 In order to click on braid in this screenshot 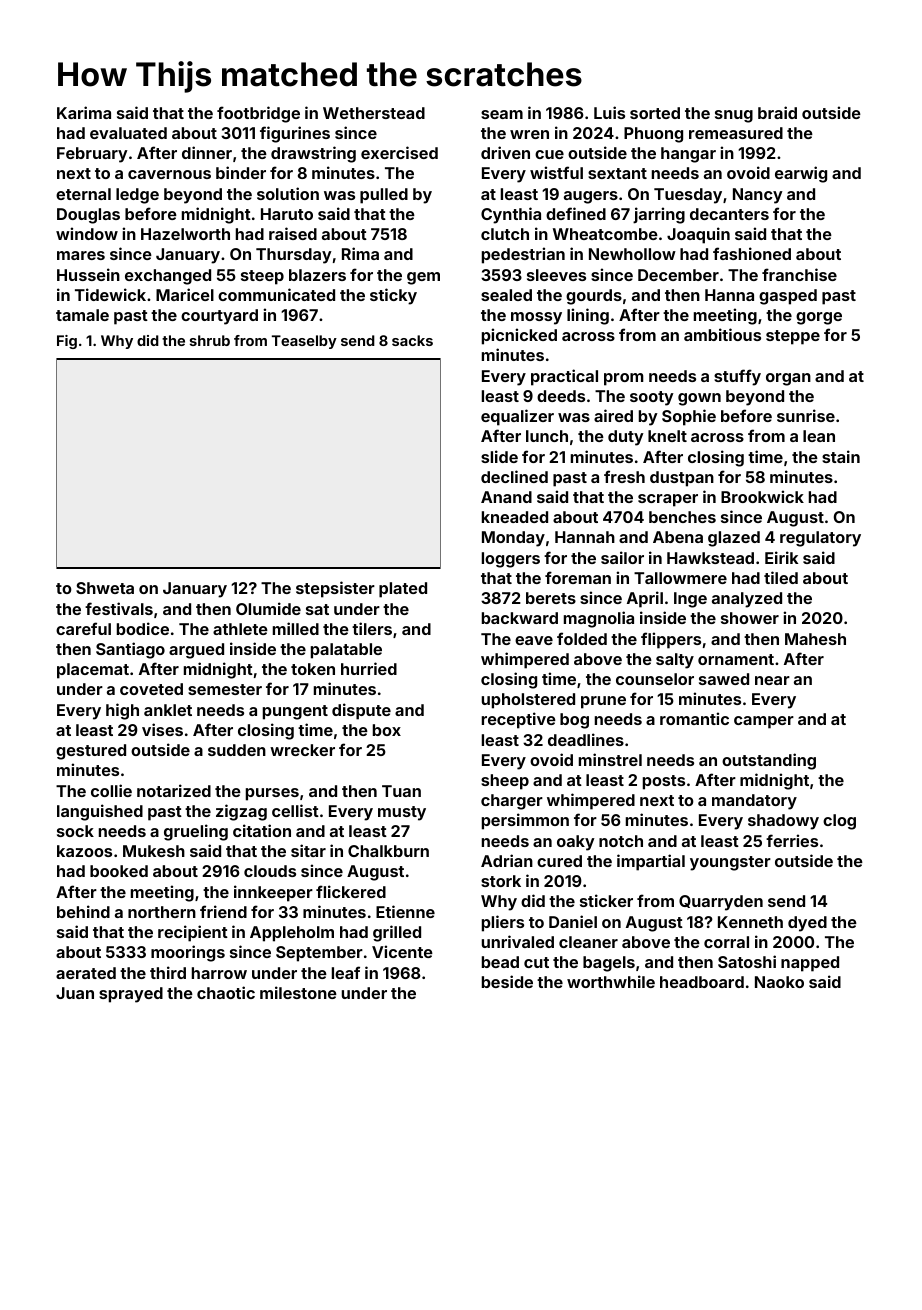, I will do `click(777, 112)`.
